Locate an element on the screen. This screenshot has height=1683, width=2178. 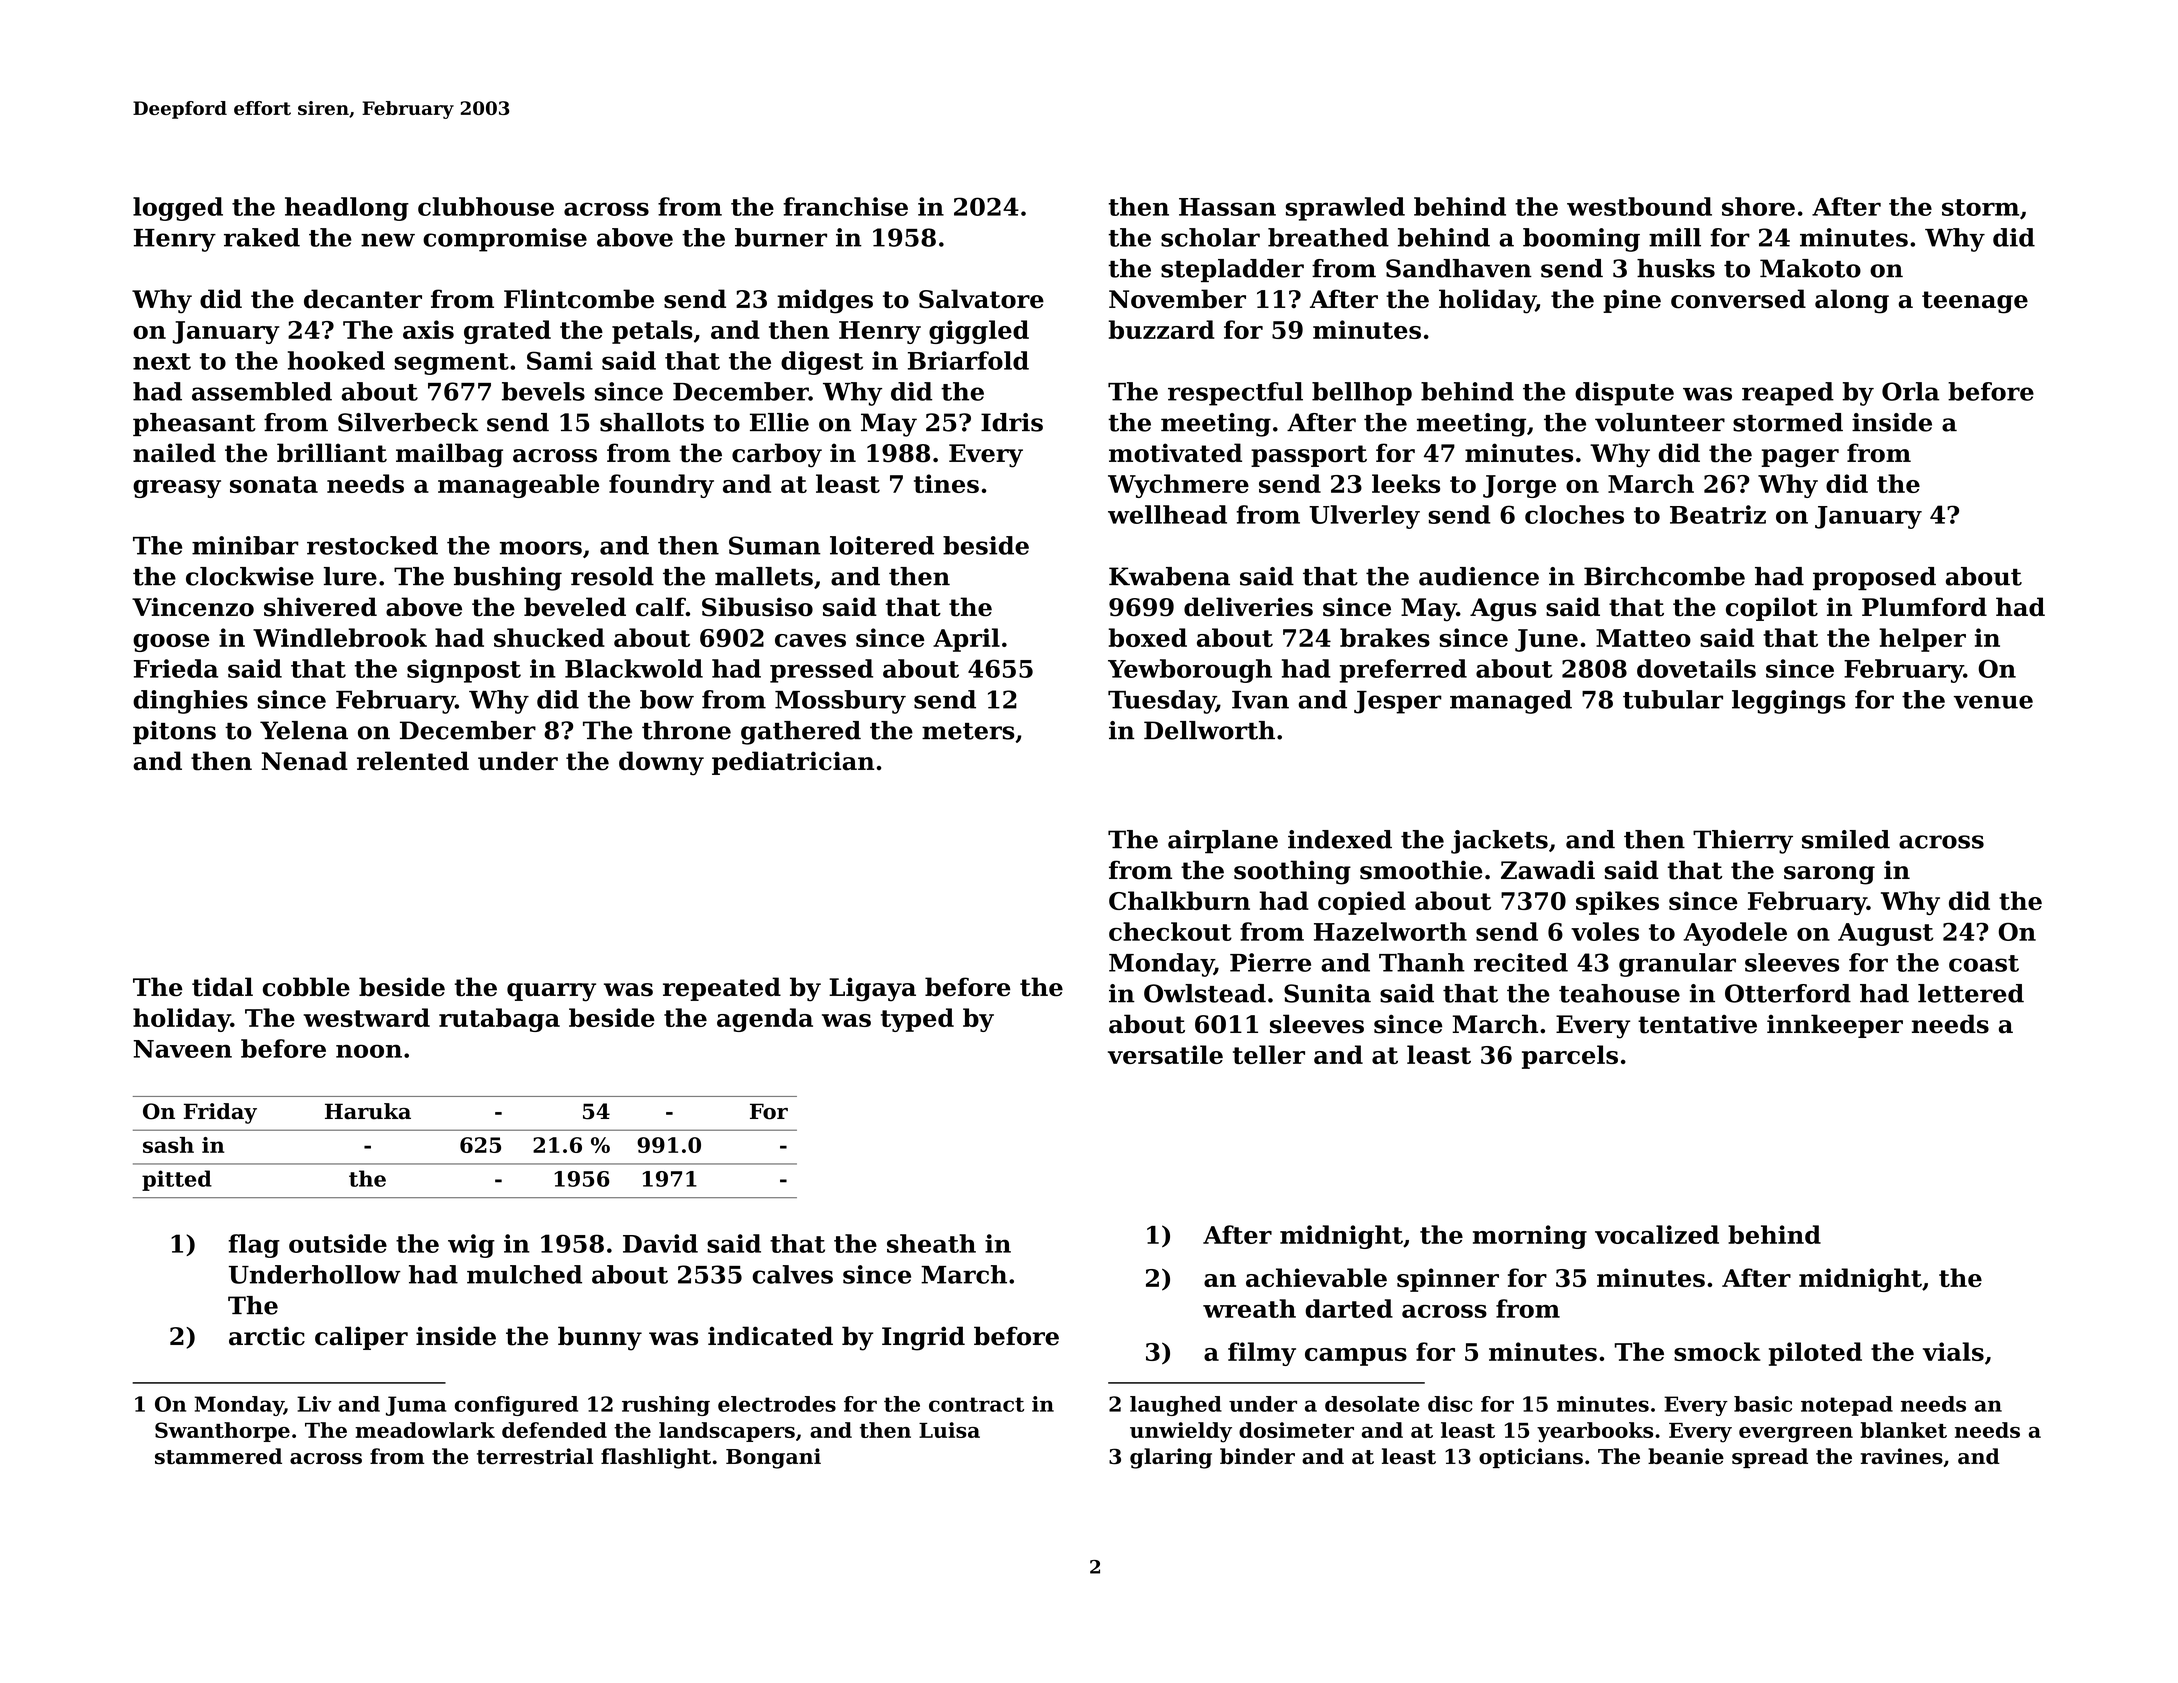
sprawled is located at coordinates (1345, 209).
